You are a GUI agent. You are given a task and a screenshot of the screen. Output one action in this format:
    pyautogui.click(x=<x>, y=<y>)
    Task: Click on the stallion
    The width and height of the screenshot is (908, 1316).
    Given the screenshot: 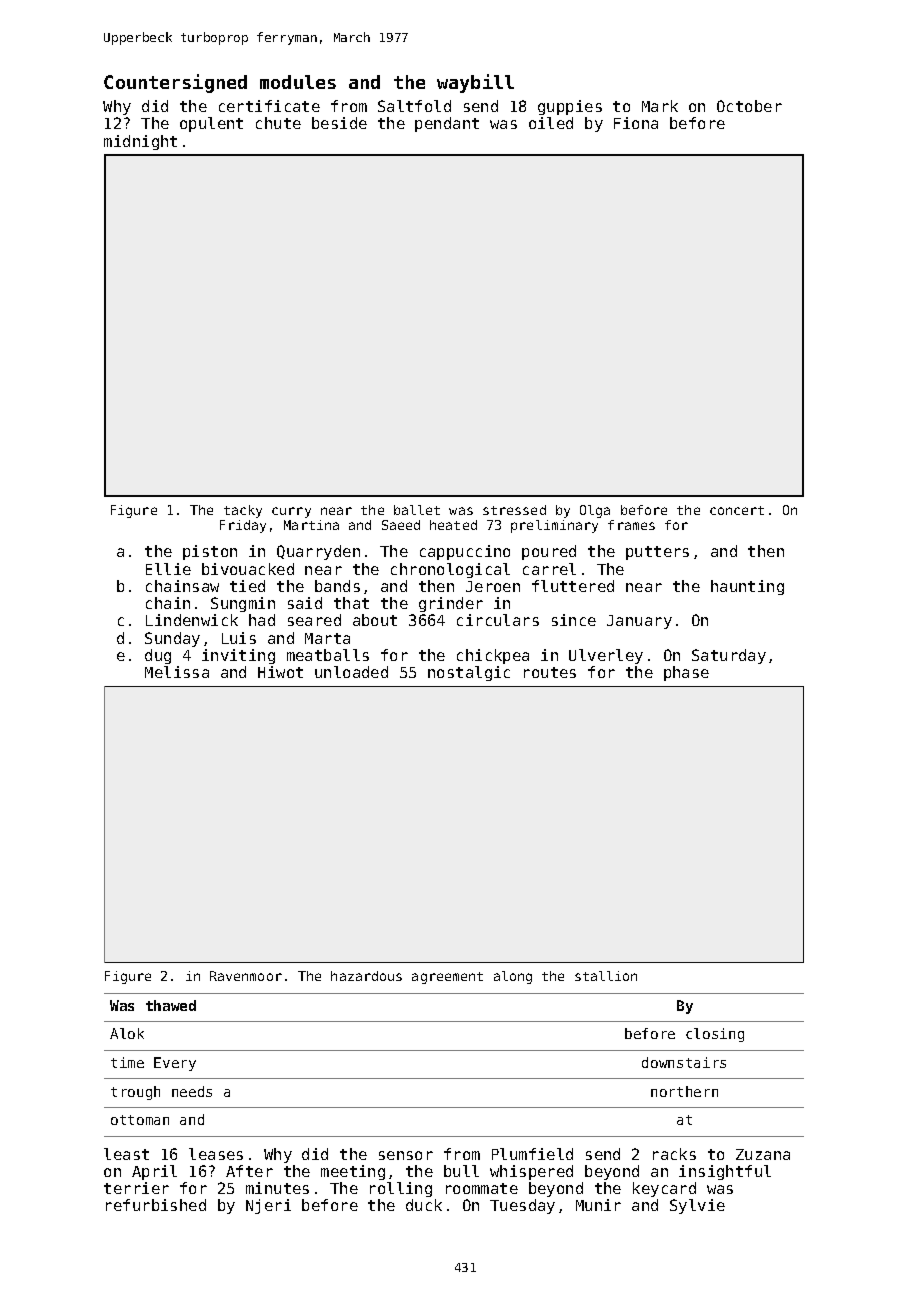 What is the action you would take?
    pyautogui.click(x=606, y=976)
